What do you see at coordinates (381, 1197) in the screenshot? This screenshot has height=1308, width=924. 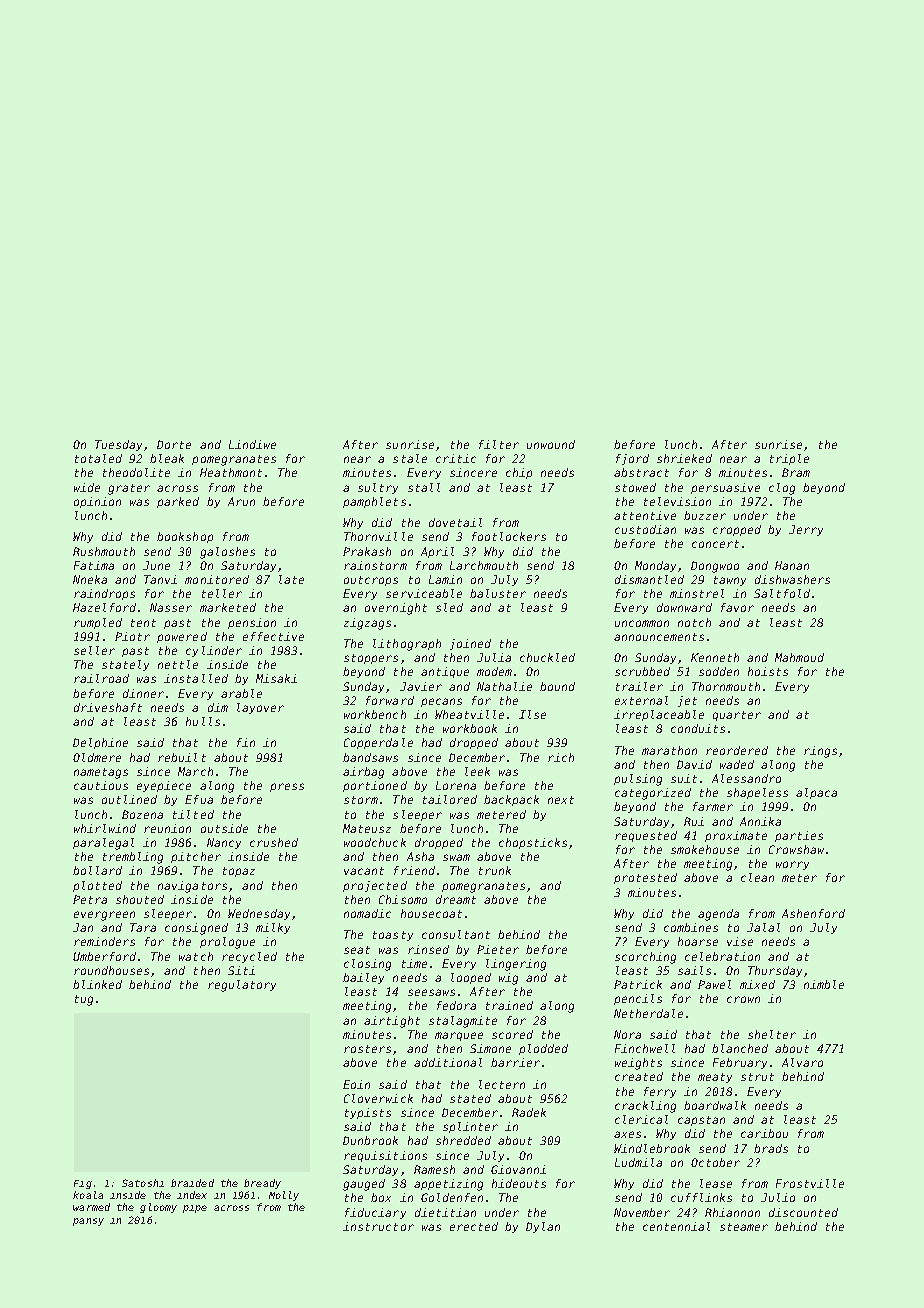 I see `box` at bounding box center [381, 1197].
